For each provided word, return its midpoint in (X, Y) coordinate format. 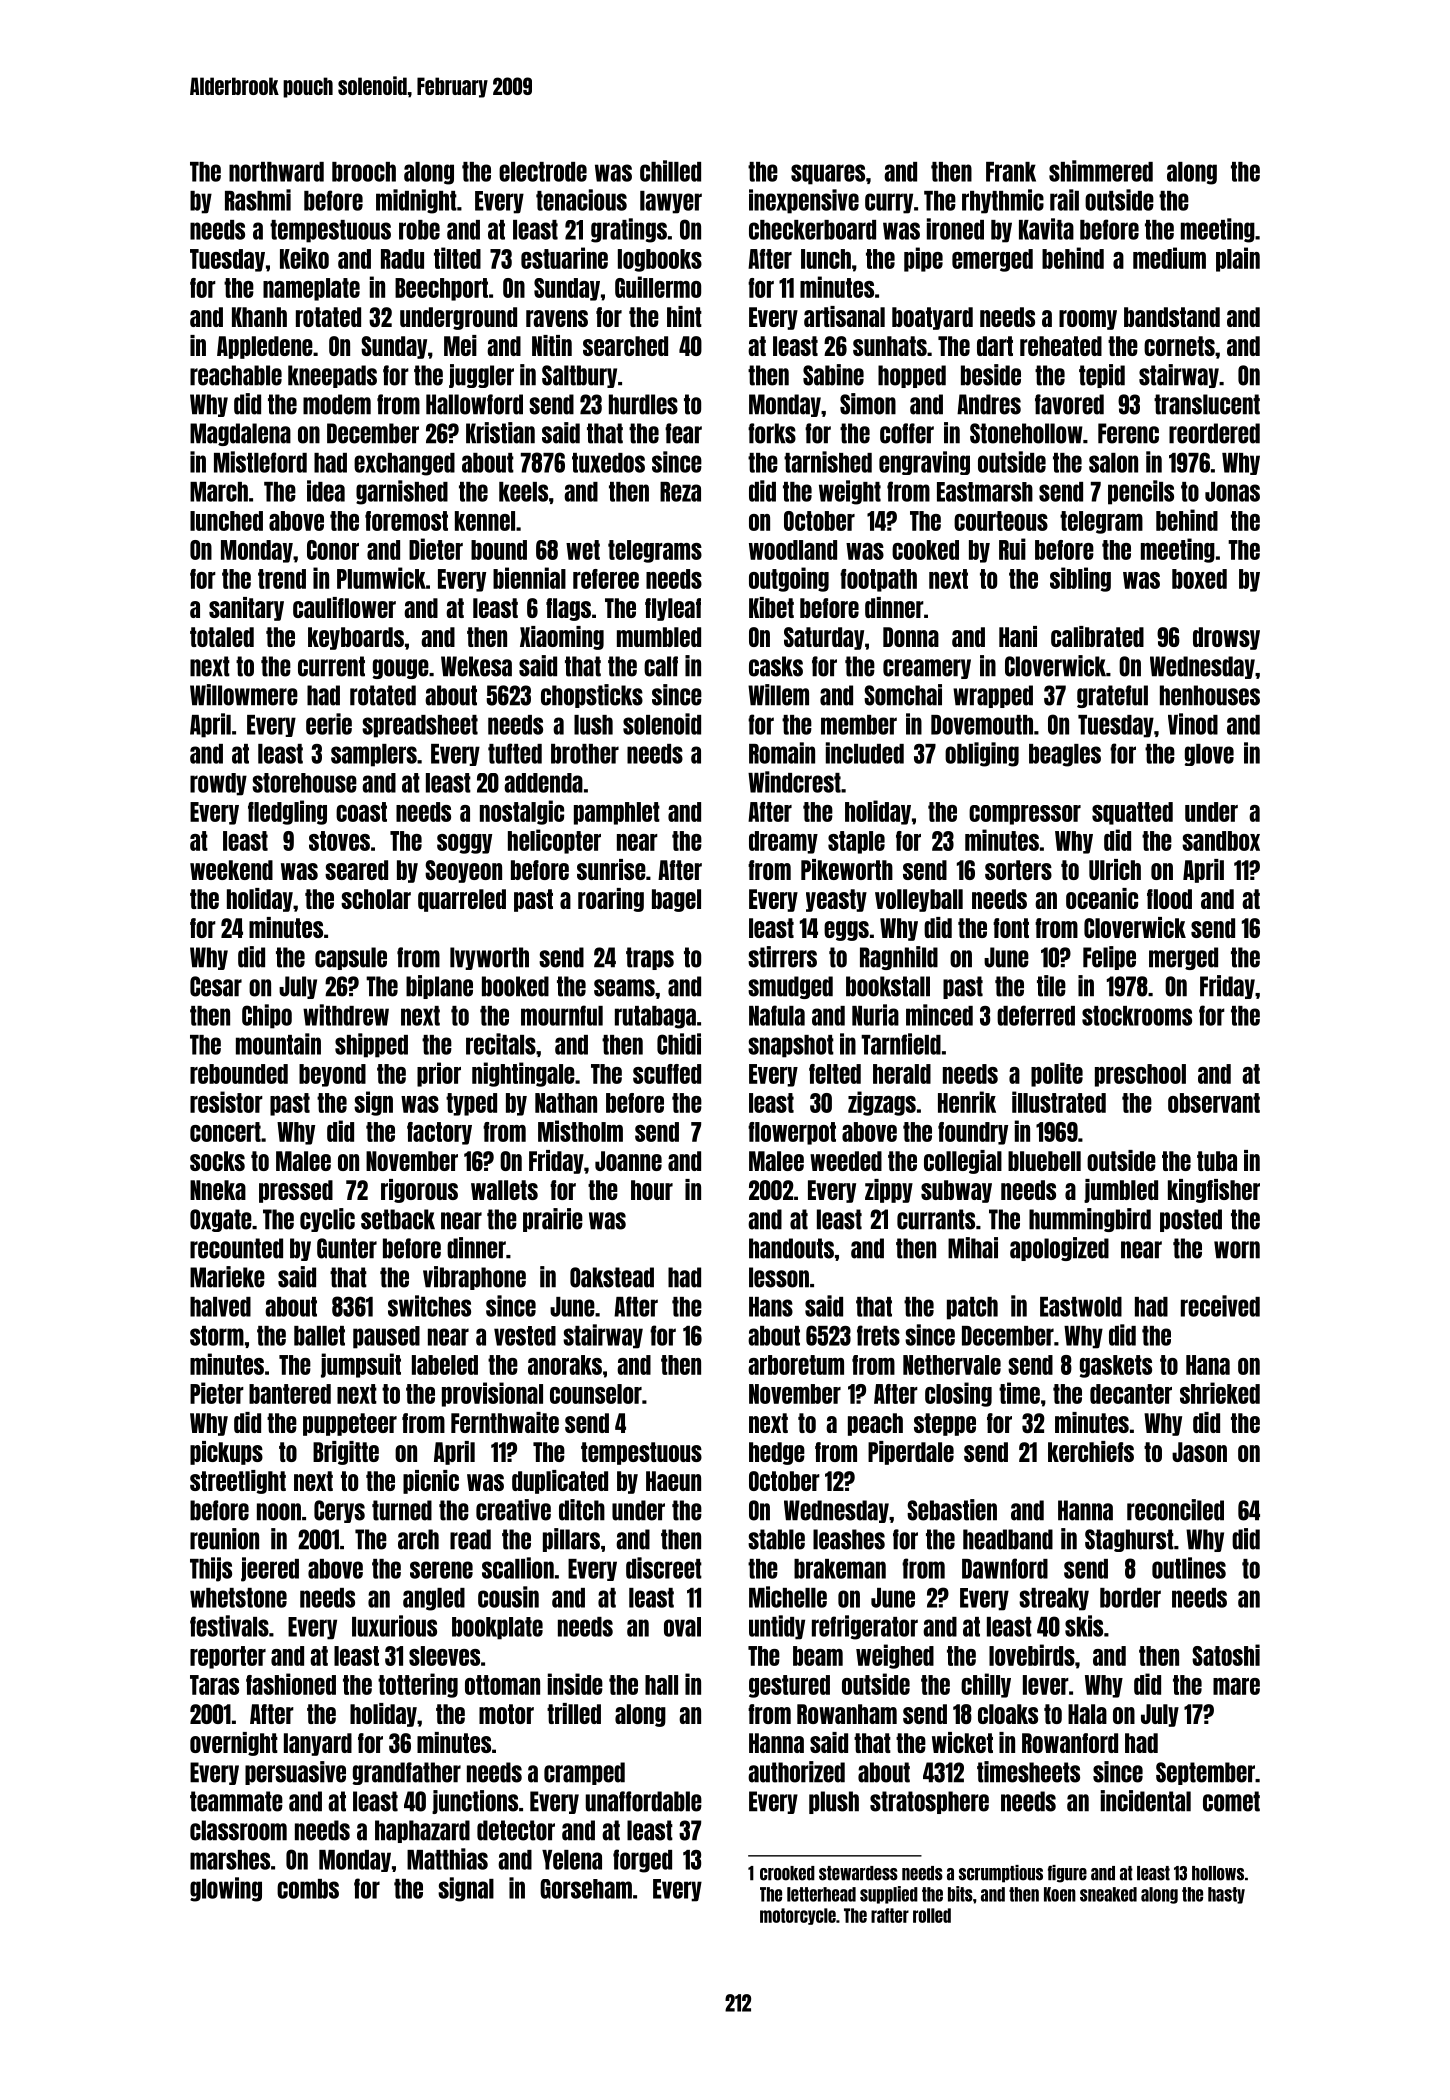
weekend (231, 870)
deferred (1036, 1015)
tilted (457, 258)
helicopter (554, 841)
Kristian (500, 433)
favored (1069, 404)
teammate (236, 1801)
